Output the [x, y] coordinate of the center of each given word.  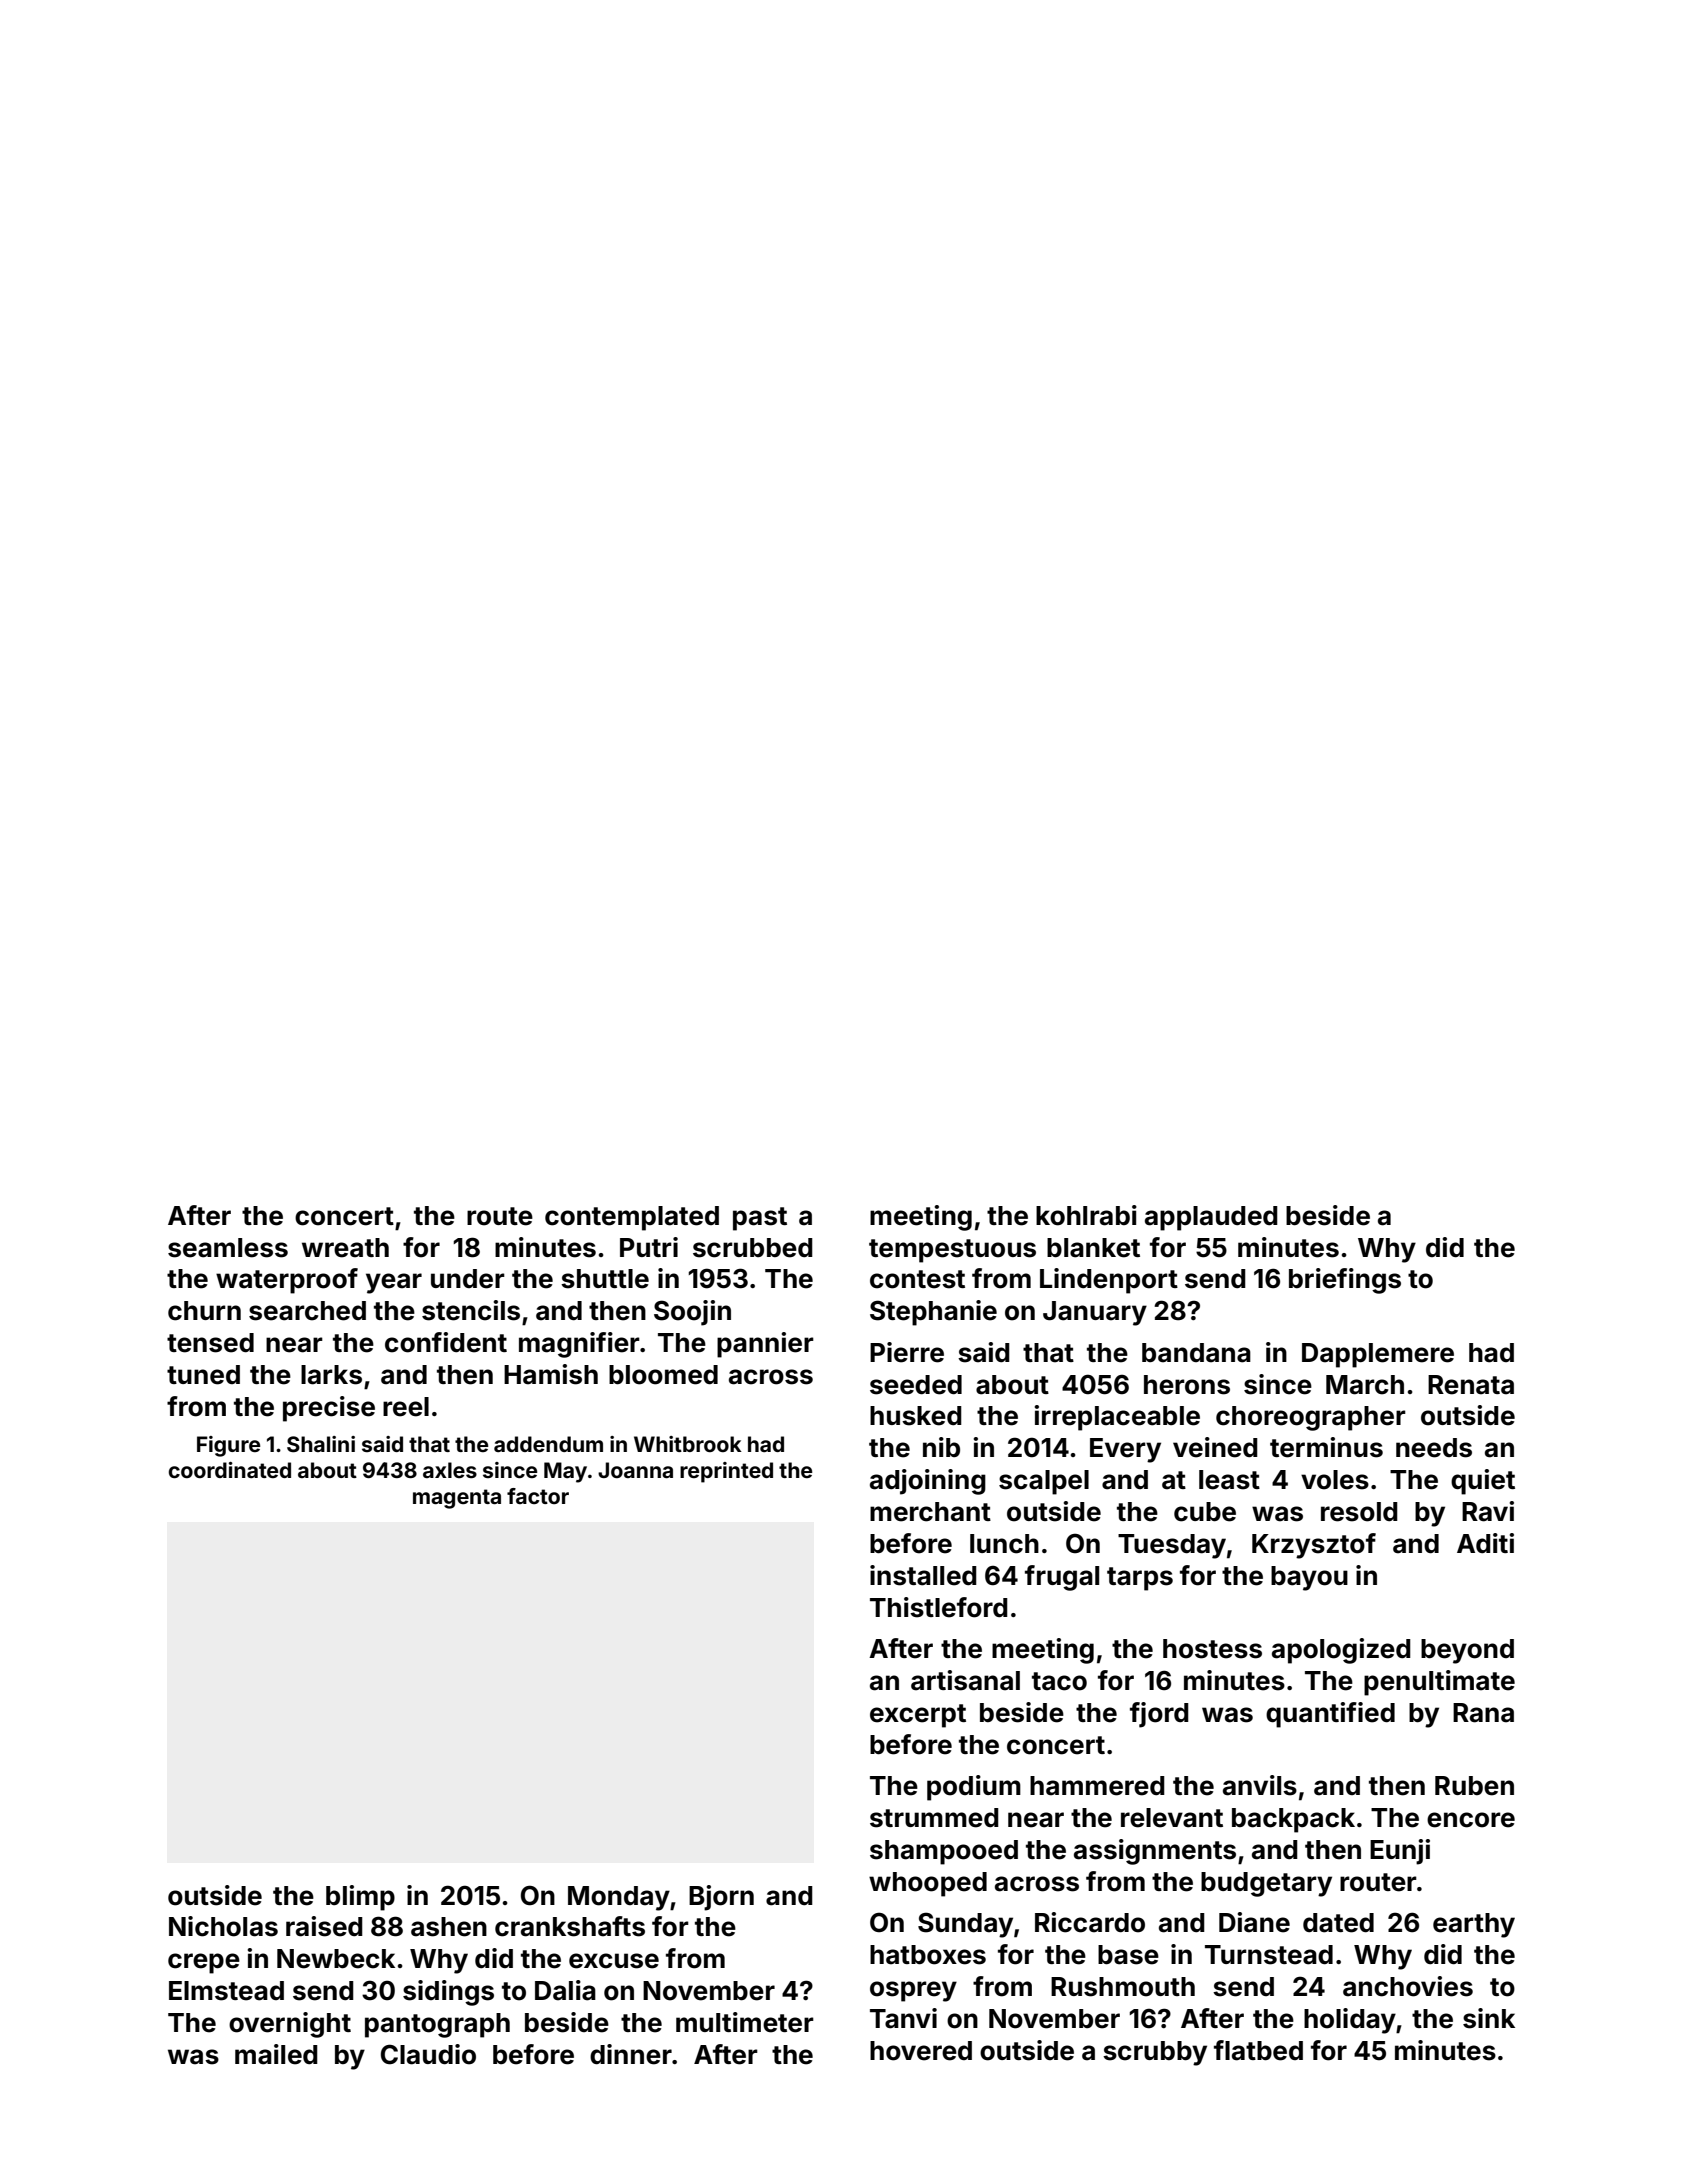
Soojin [692, 1313]
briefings [1345, 1281]
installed [923, 1575]
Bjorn [721, 1898]
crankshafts [570, 1926]
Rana [1483, 1713]
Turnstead [1269, 1955]
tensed [210, 1343]
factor [538, 1496]
